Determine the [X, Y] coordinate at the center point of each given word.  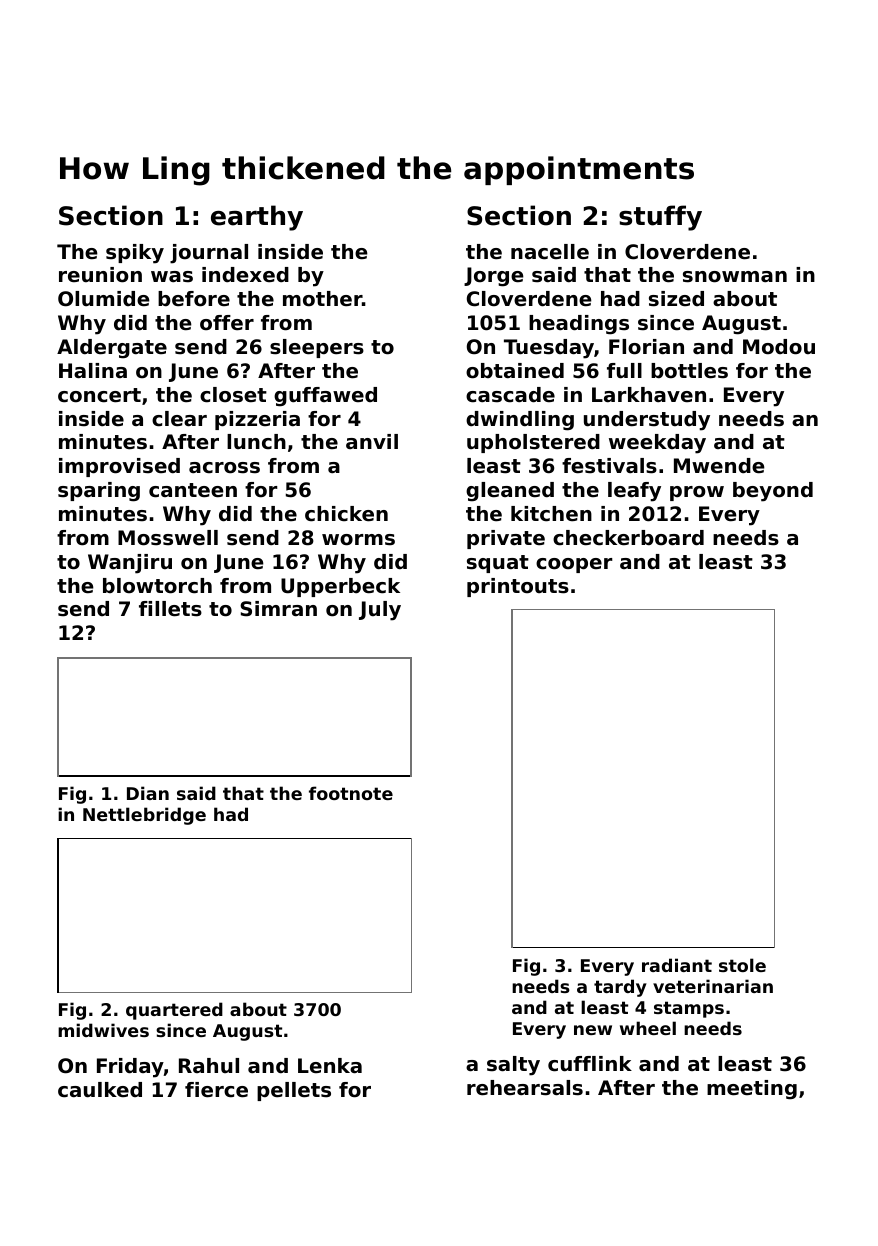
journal [209, 254]
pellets [294, 1091]
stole [742, 965]
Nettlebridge [144, 816]
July [380, 611]
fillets [170, 609]
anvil [372, 441]
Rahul [209, 1065]
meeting [752, 1090]
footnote [351, 793]
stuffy [660, 218]
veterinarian [713, 986]
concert [99, 395]
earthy [257, 218]
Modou [779, 347]
